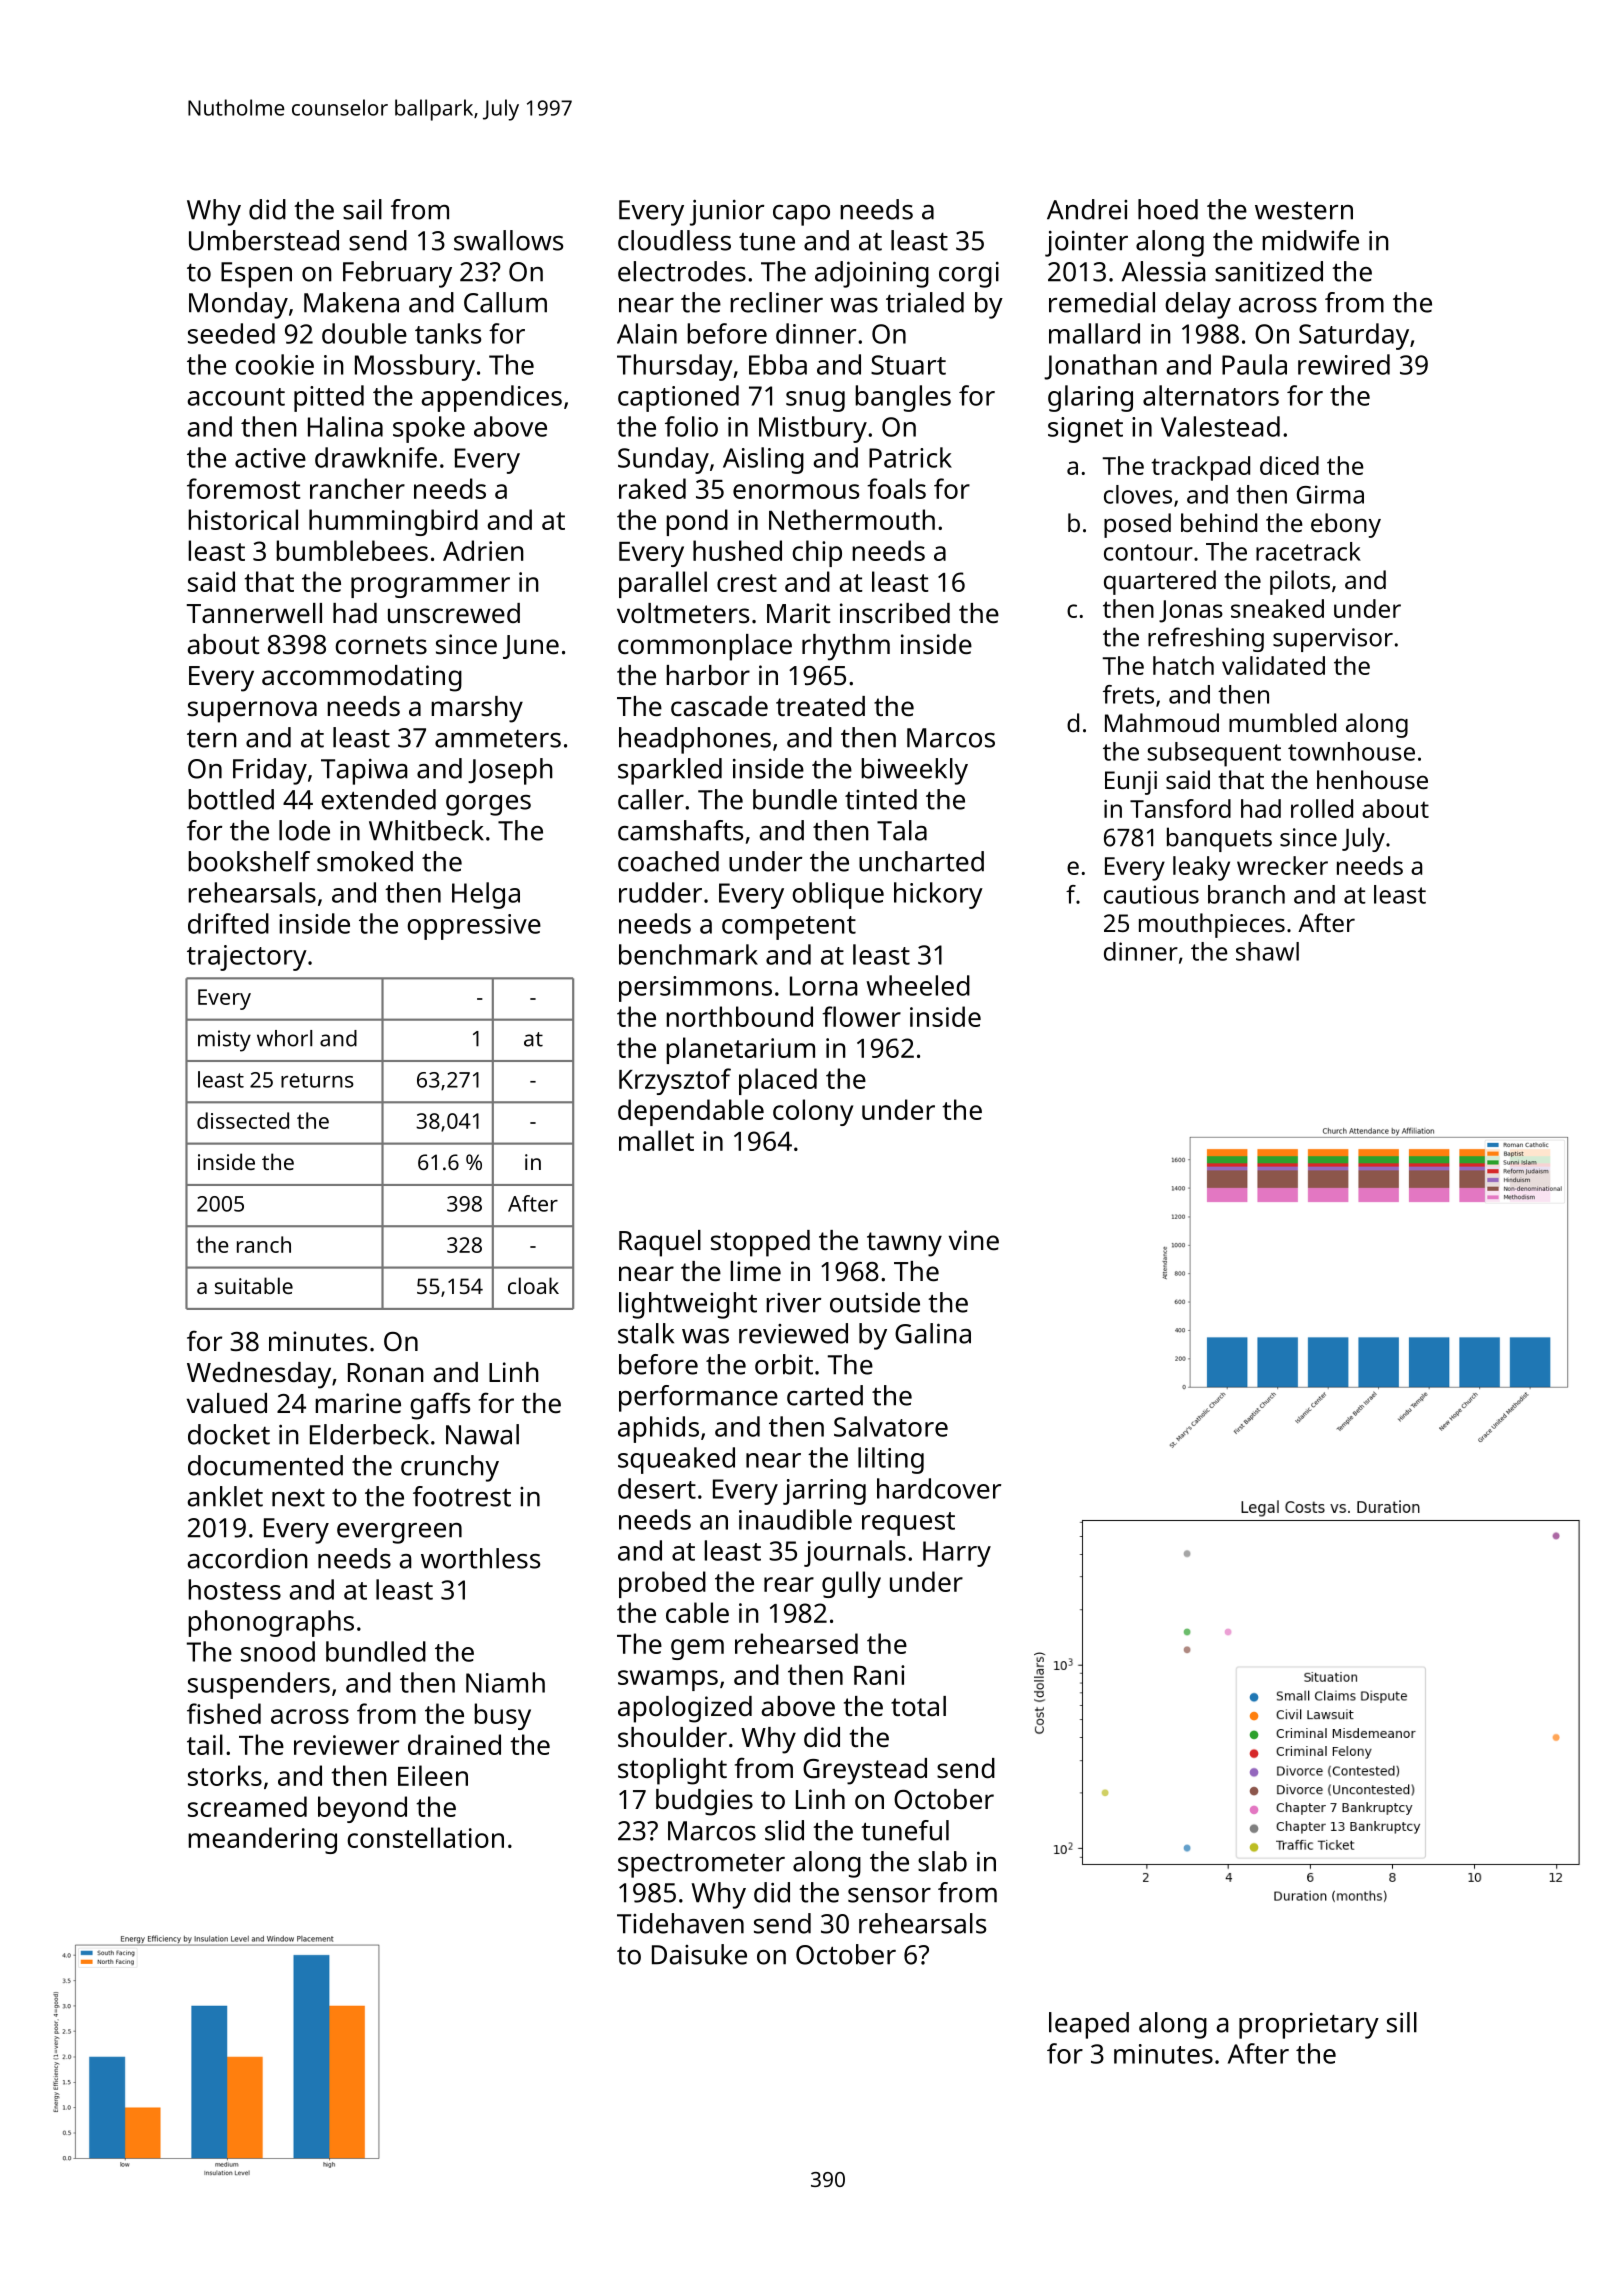 The width and height of the page is (1620, 2292). I want to click on shawl, so click(1267, 951).
